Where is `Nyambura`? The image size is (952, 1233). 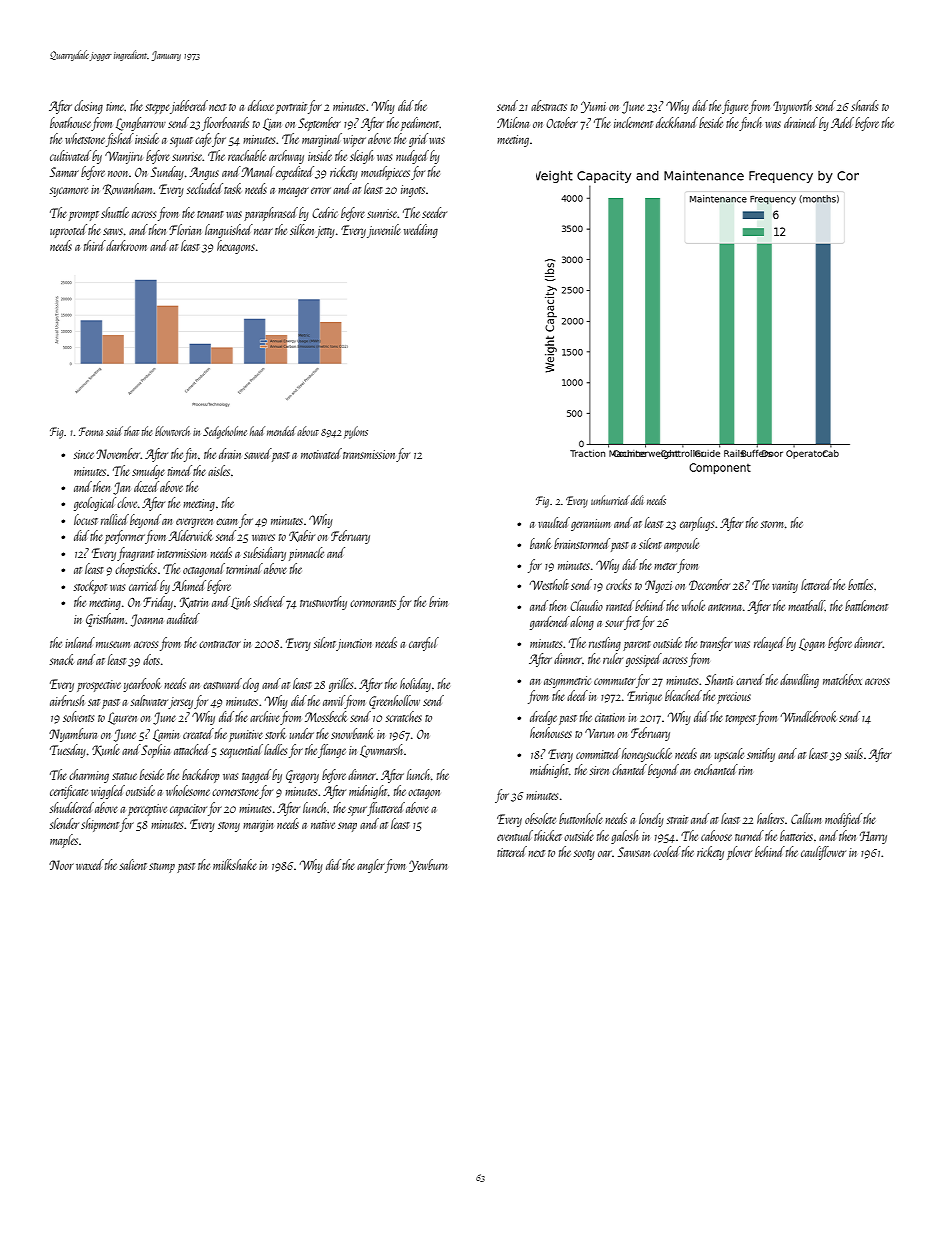
Nyambura is located at coordinates (73, 735).
